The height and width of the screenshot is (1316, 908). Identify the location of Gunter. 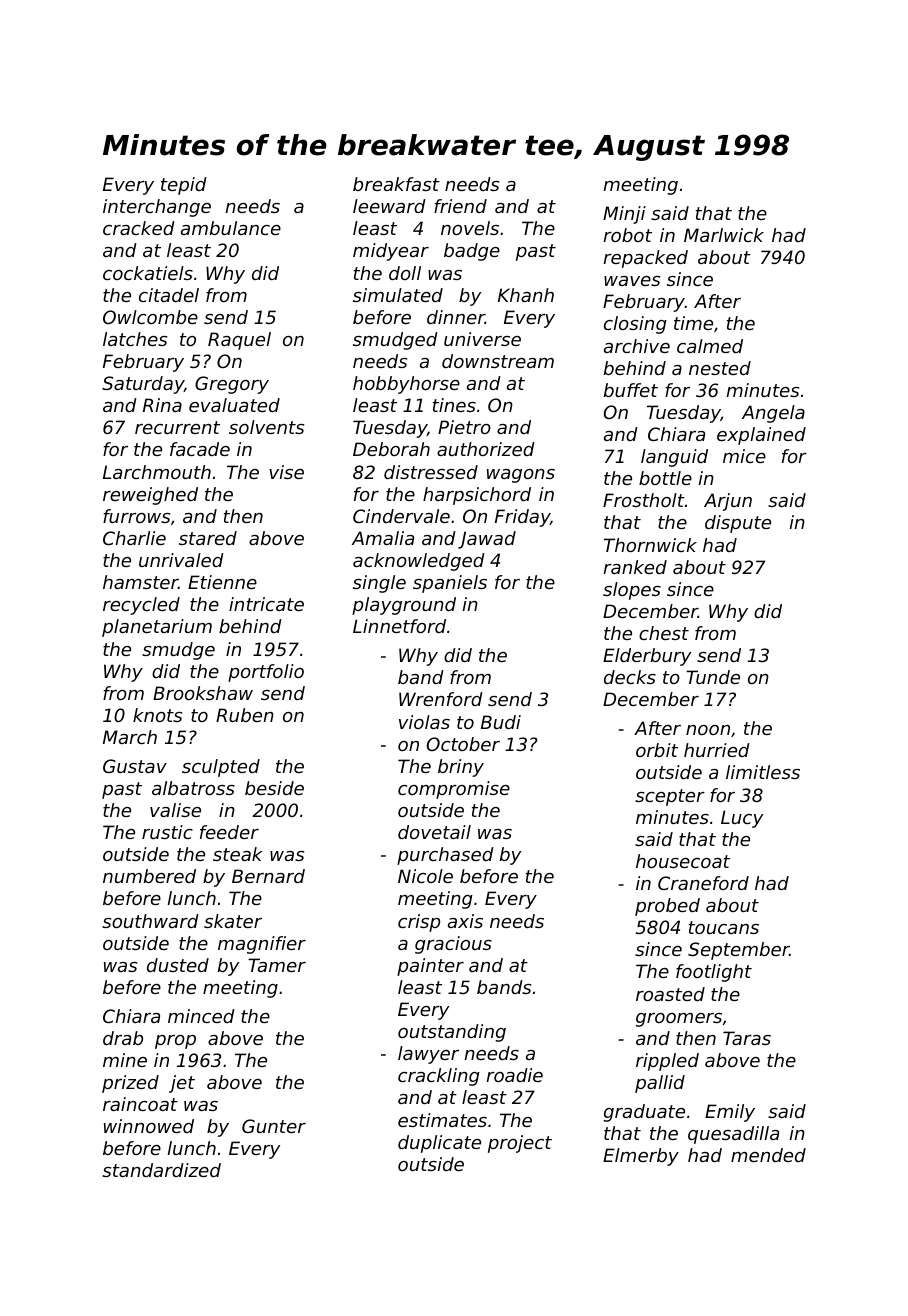
(274, 1126).
